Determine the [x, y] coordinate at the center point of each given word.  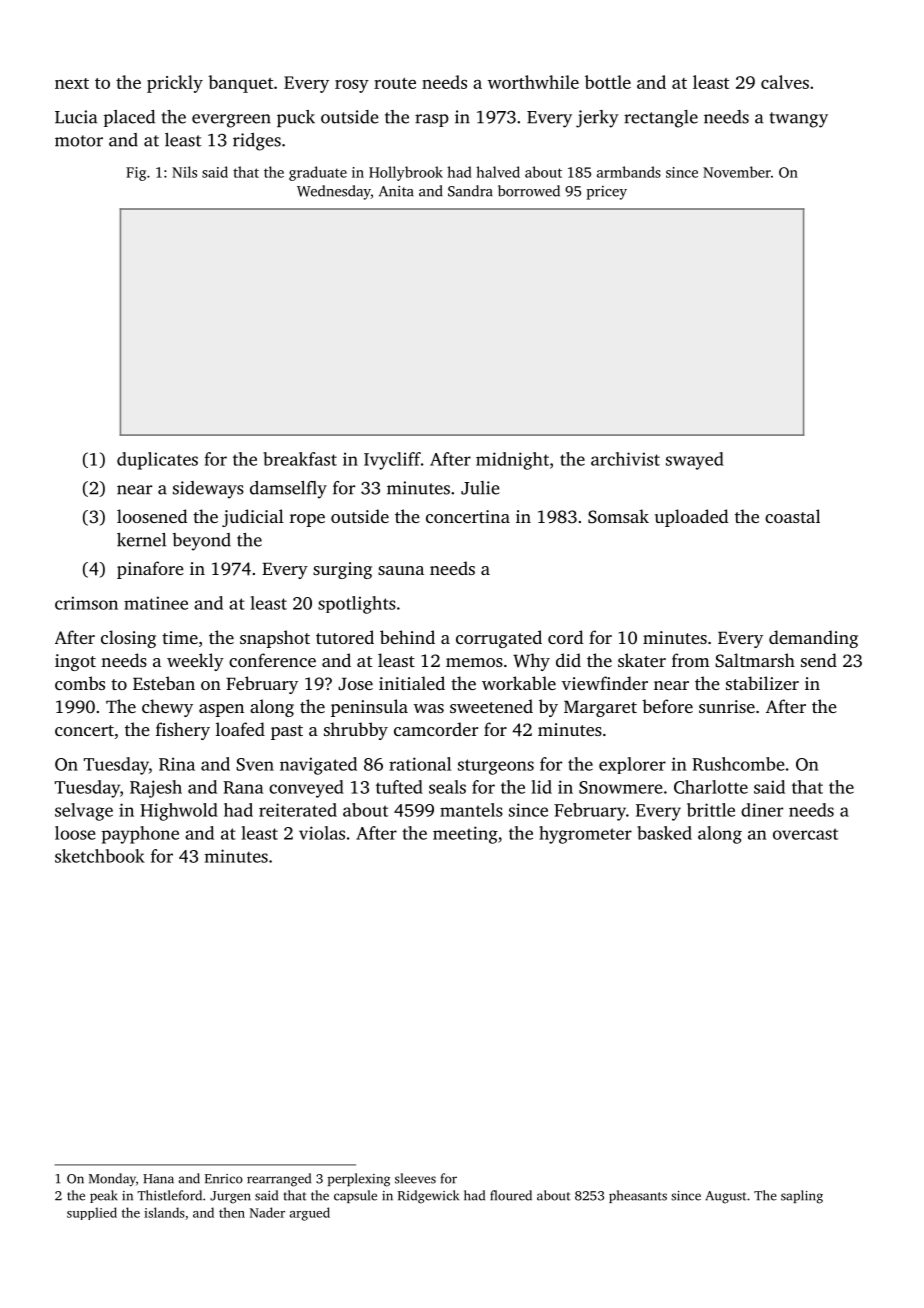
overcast [805, 834]
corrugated [499, 639]
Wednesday [334, 192]
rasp [432, 120]
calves [785, 82]
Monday [112, 1180]
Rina [177, 764]
